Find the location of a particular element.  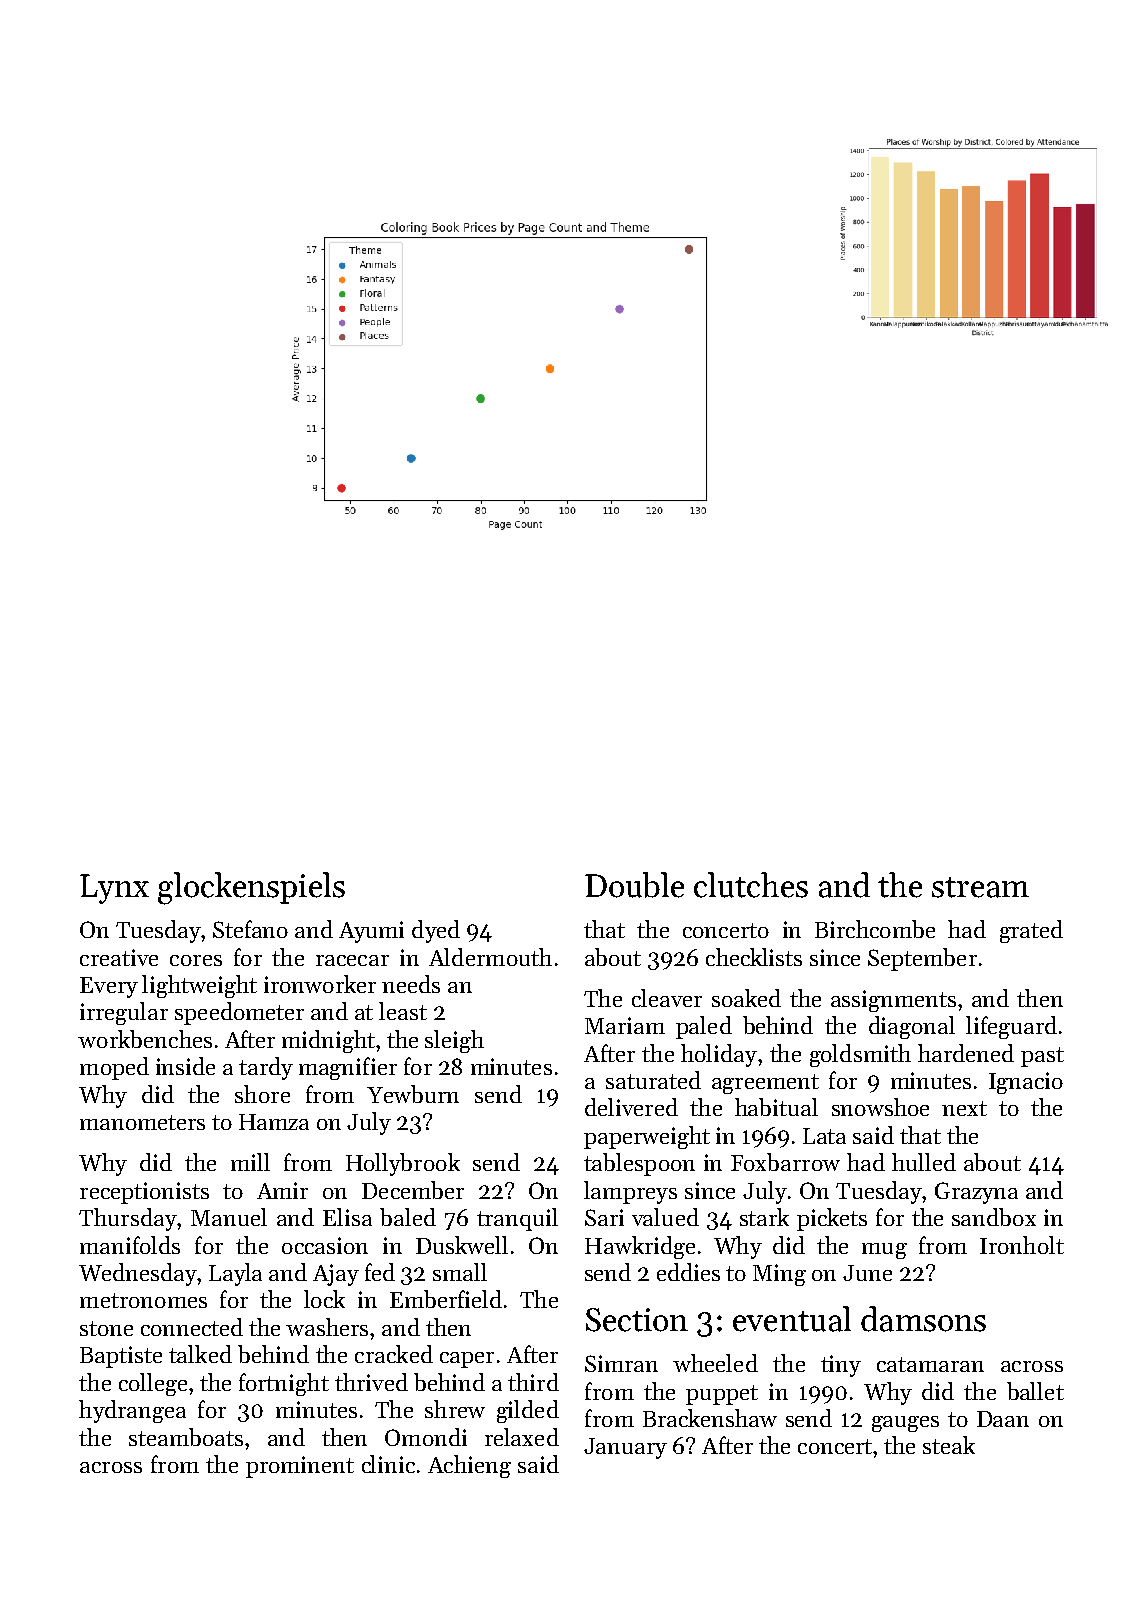

stream is located at coordinates (980, 887).
